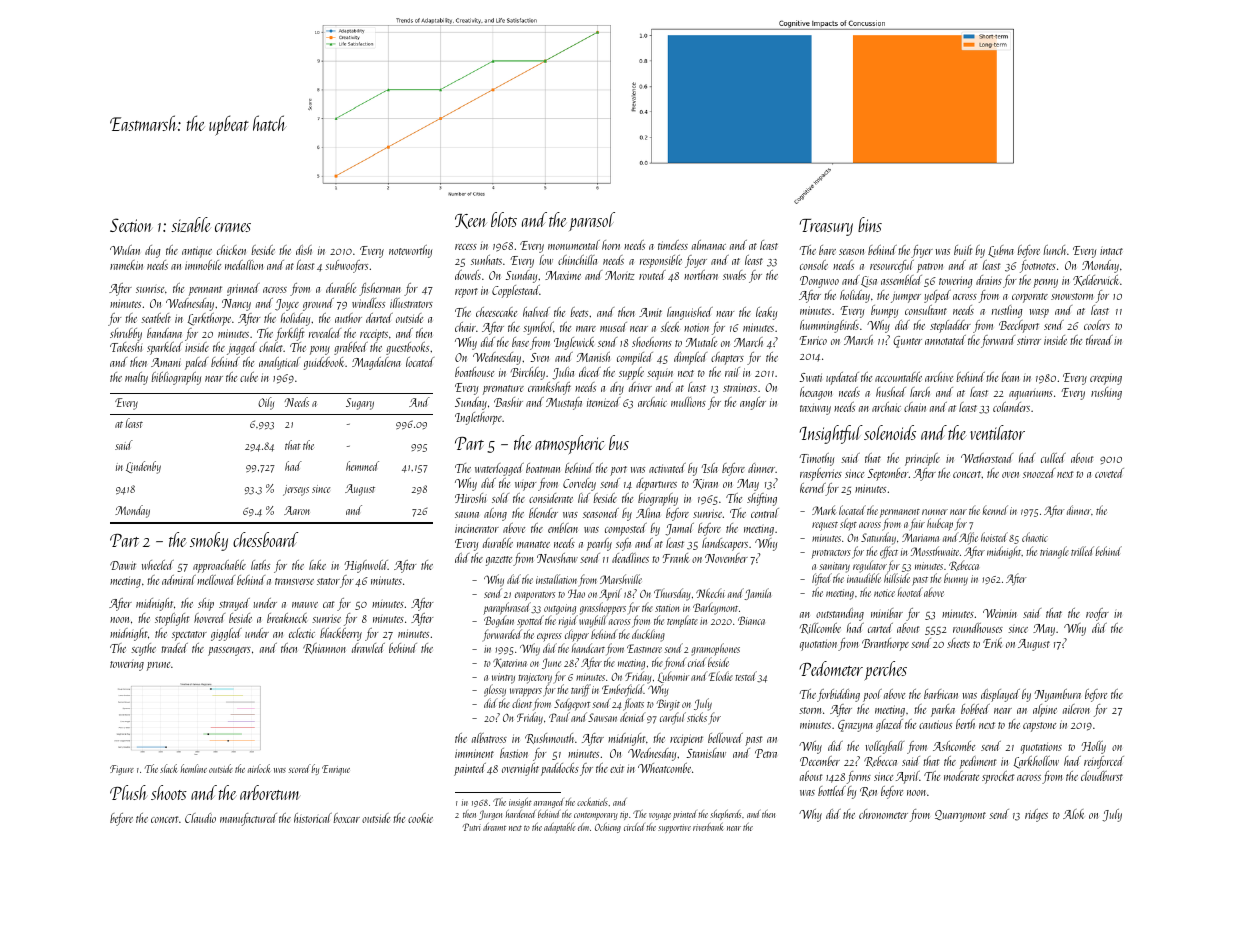  What do you see at coordinates (740, 387) in the screenshot?
I see `strainers` at bounding box center [740, 387].
